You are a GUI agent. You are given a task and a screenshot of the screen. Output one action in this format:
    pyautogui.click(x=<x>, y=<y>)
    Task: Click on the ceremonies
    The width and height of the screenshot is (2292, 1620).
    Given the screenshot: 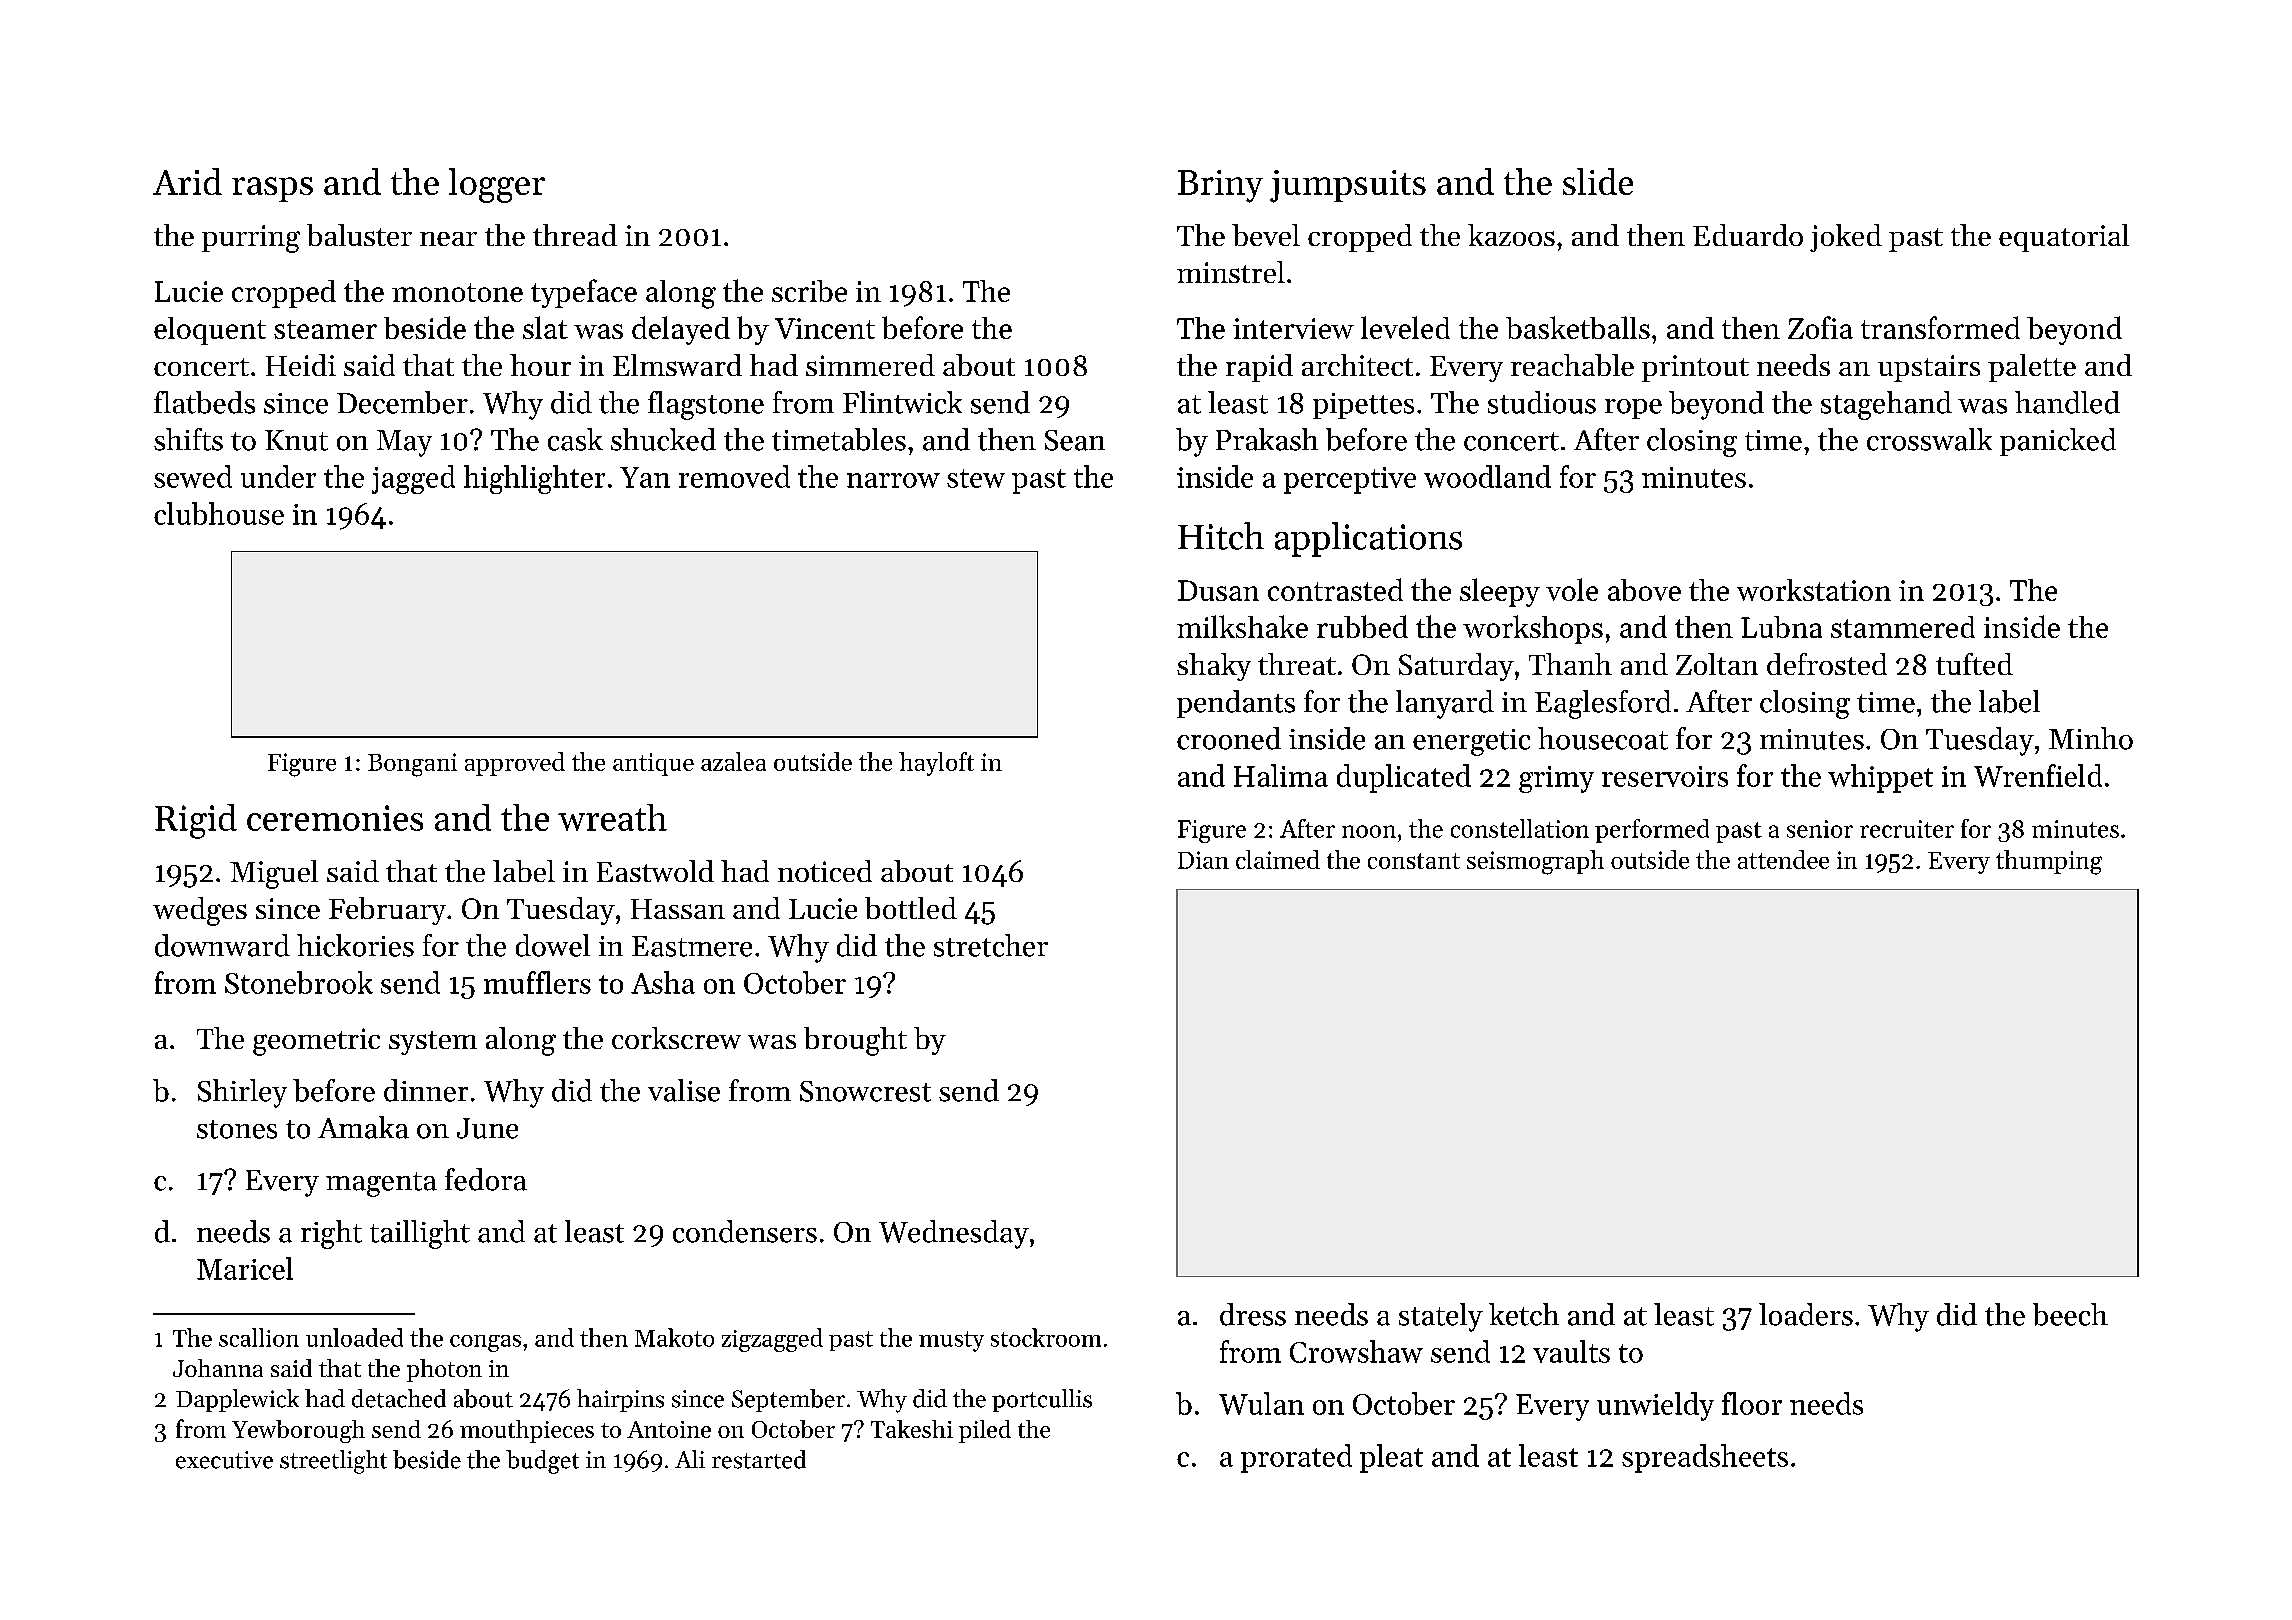 What is the action you would take?
    pyautogui.click(x=335, y=818)
